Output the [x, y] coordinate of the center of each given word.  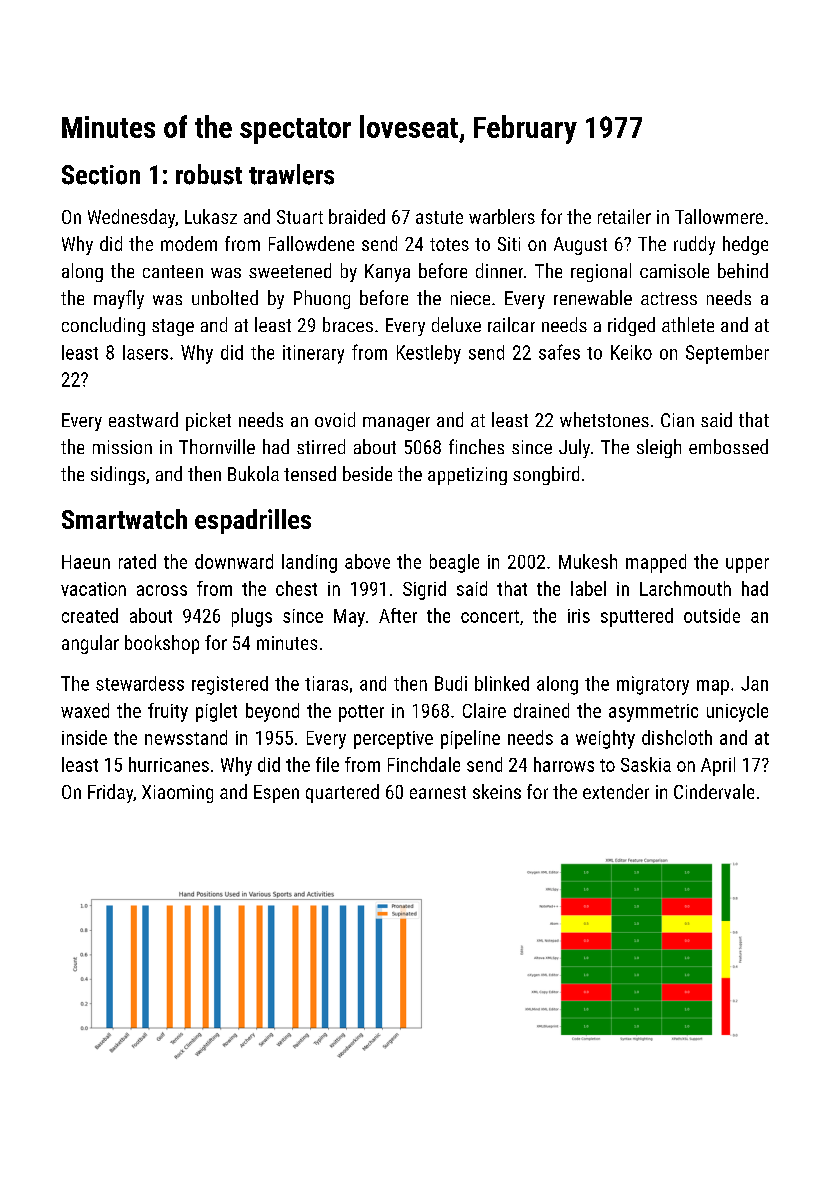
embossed [728, 446]
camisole [674, 270]
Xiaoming [177, 794]
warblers [502, 216]
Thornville [217, 446]
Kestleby [429, 354]
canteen [173, 271]
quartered [342, 793]
